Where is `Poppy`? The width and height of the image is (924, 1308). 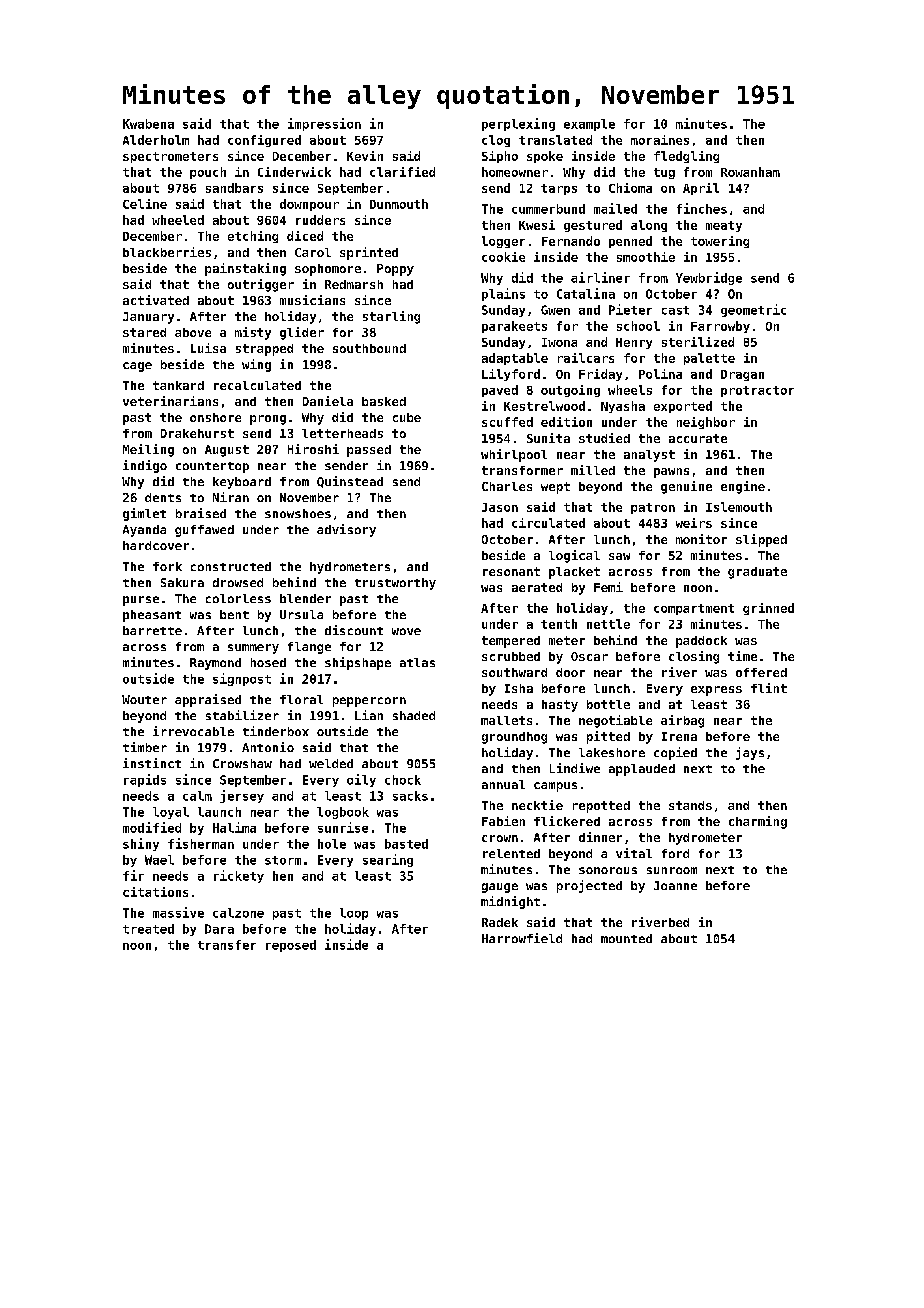
Poppy is located at coordinates (395, 270).
